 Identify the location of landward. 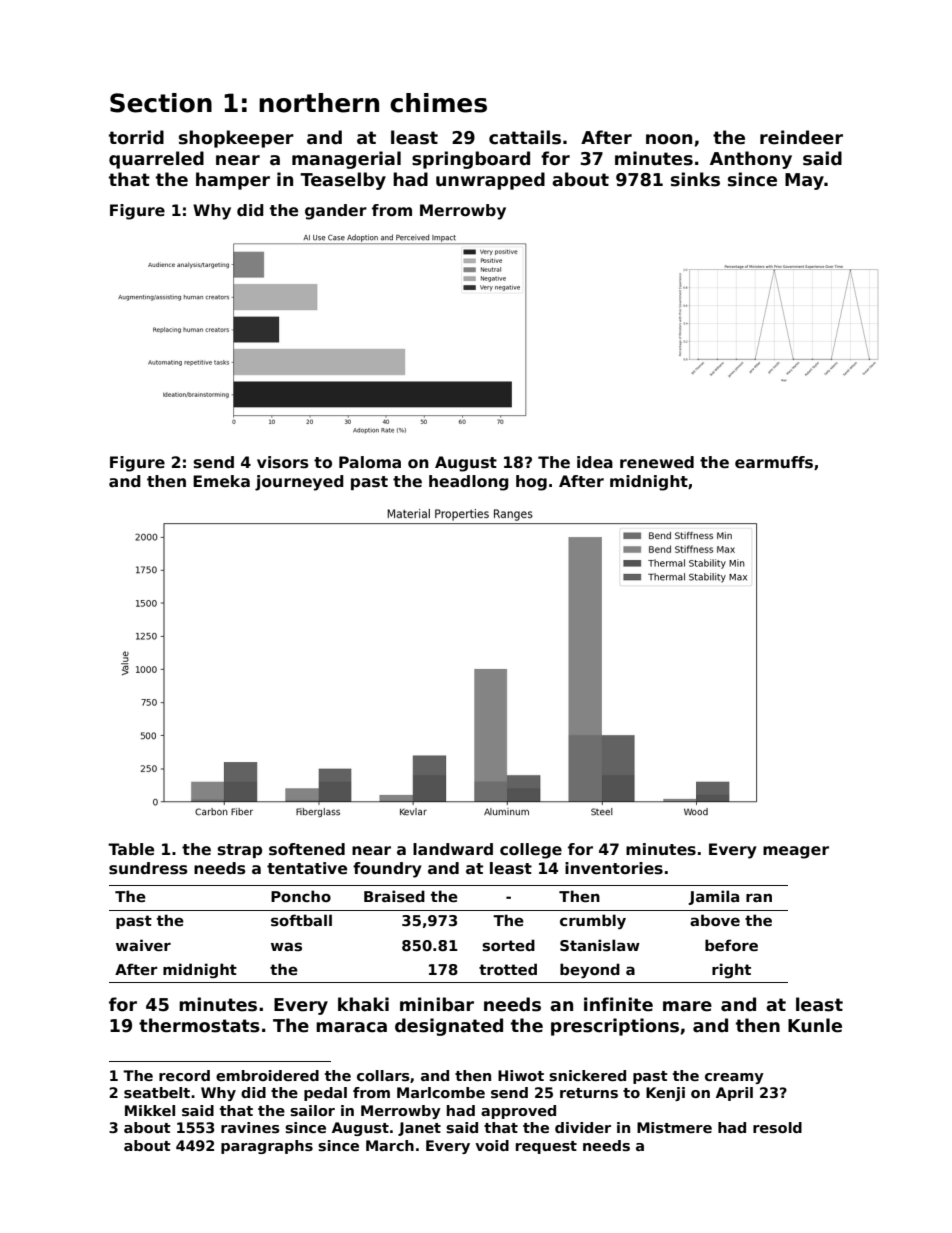
(453, 849).
